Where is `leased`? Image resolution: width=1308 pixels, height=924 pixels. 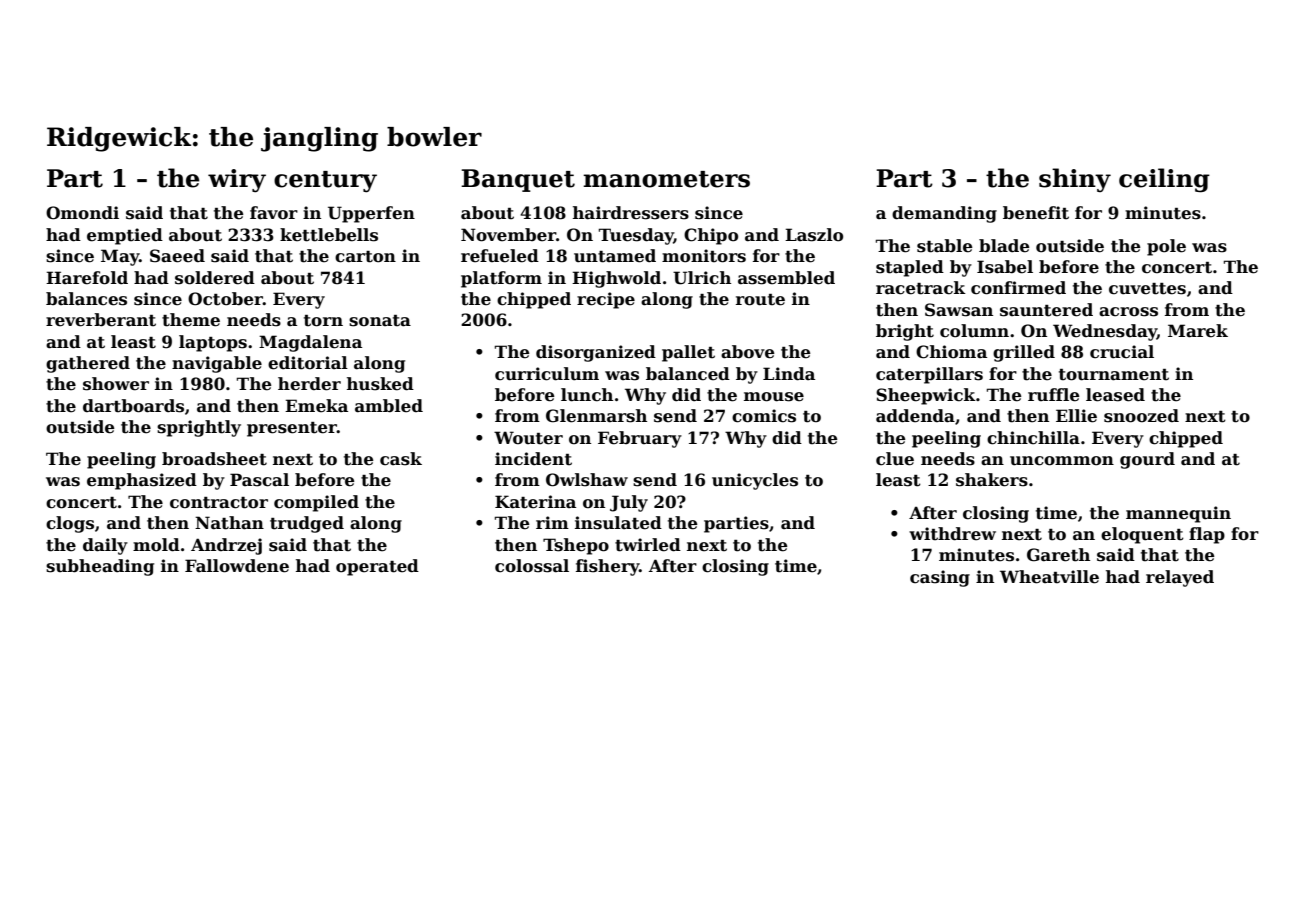 leased is located at coordinates (1115, 395).
